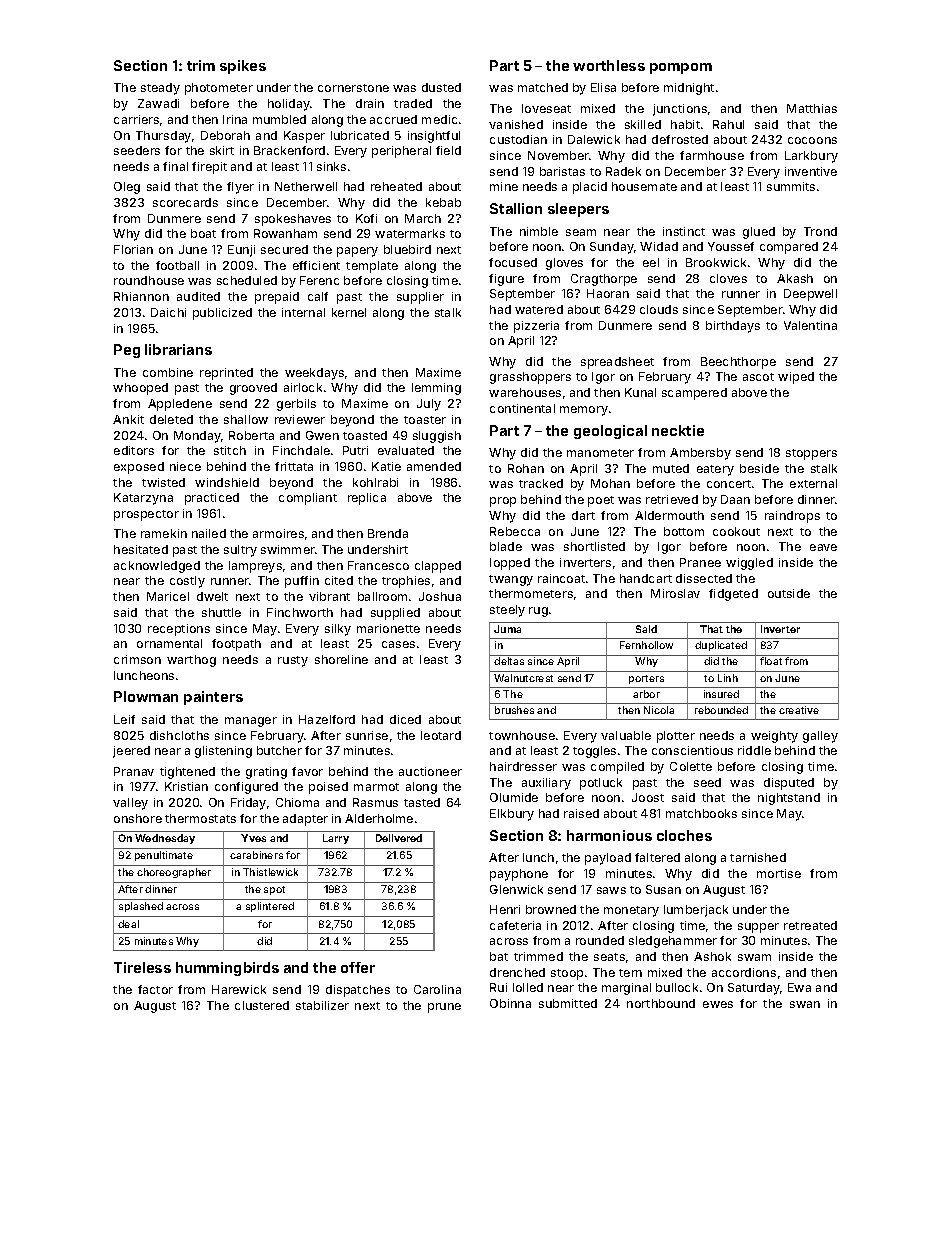 This page has height=1233, width=952. Describe the element at coordinates (203, 233) in the page. I see `boat` at that location.
